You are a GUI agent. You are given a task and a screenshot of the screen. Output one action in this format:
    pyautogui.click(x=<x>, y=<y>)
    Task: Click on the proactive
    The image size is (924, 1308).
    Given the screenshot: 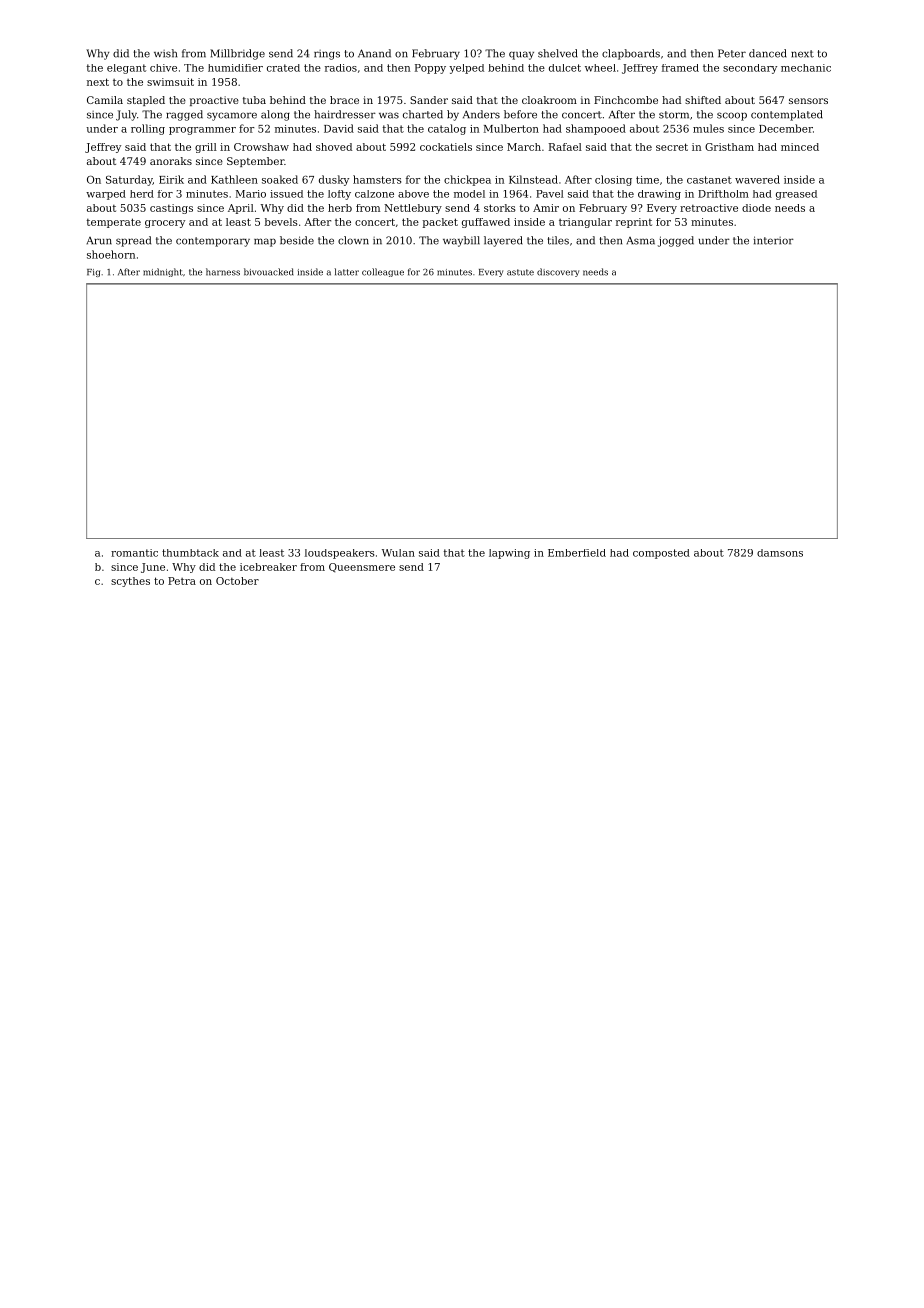 What is the action you would take?
    pyautogui.click(x=214, y=101)
